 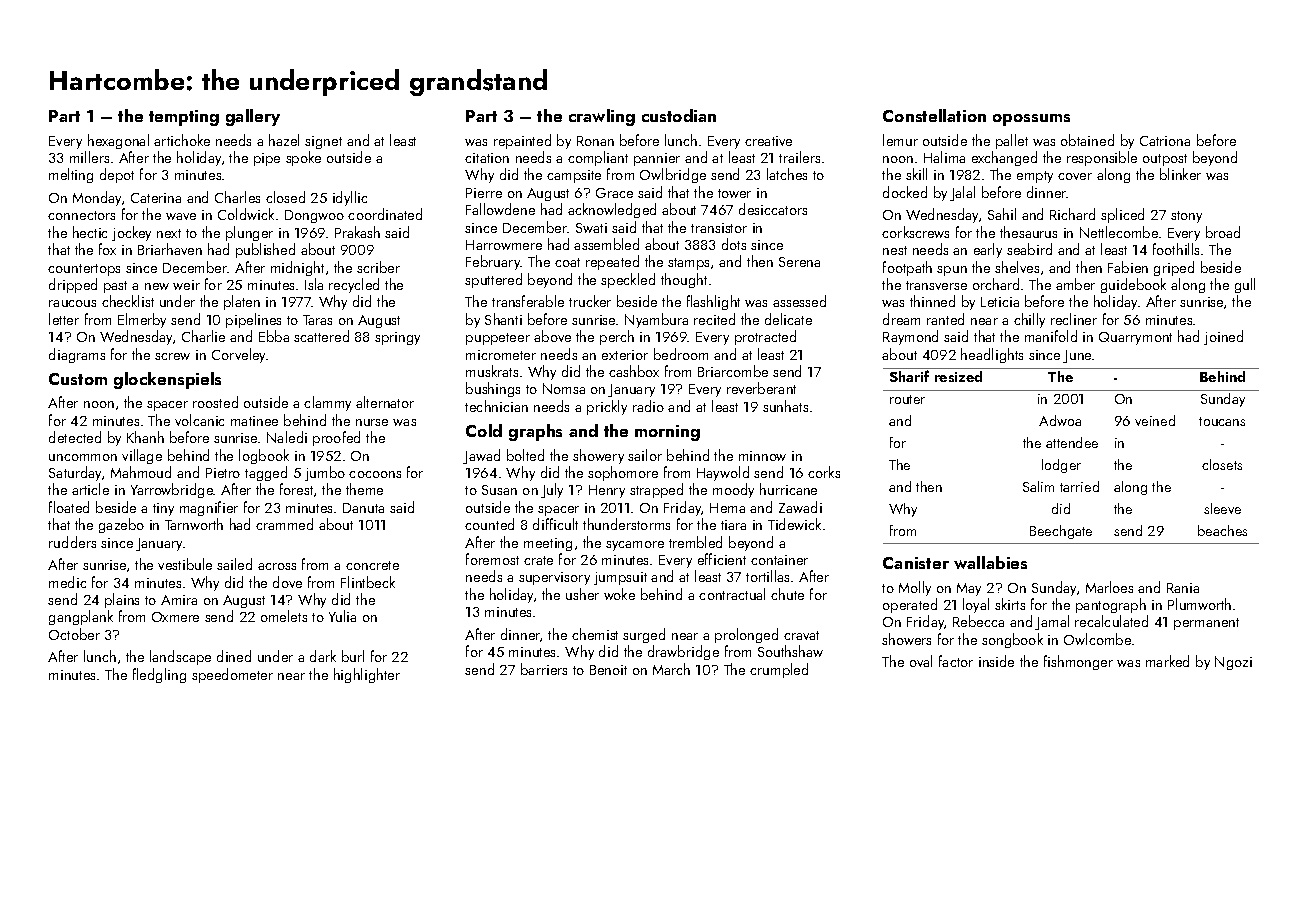 I want to click on transistor, so click(x=719, y=228).
